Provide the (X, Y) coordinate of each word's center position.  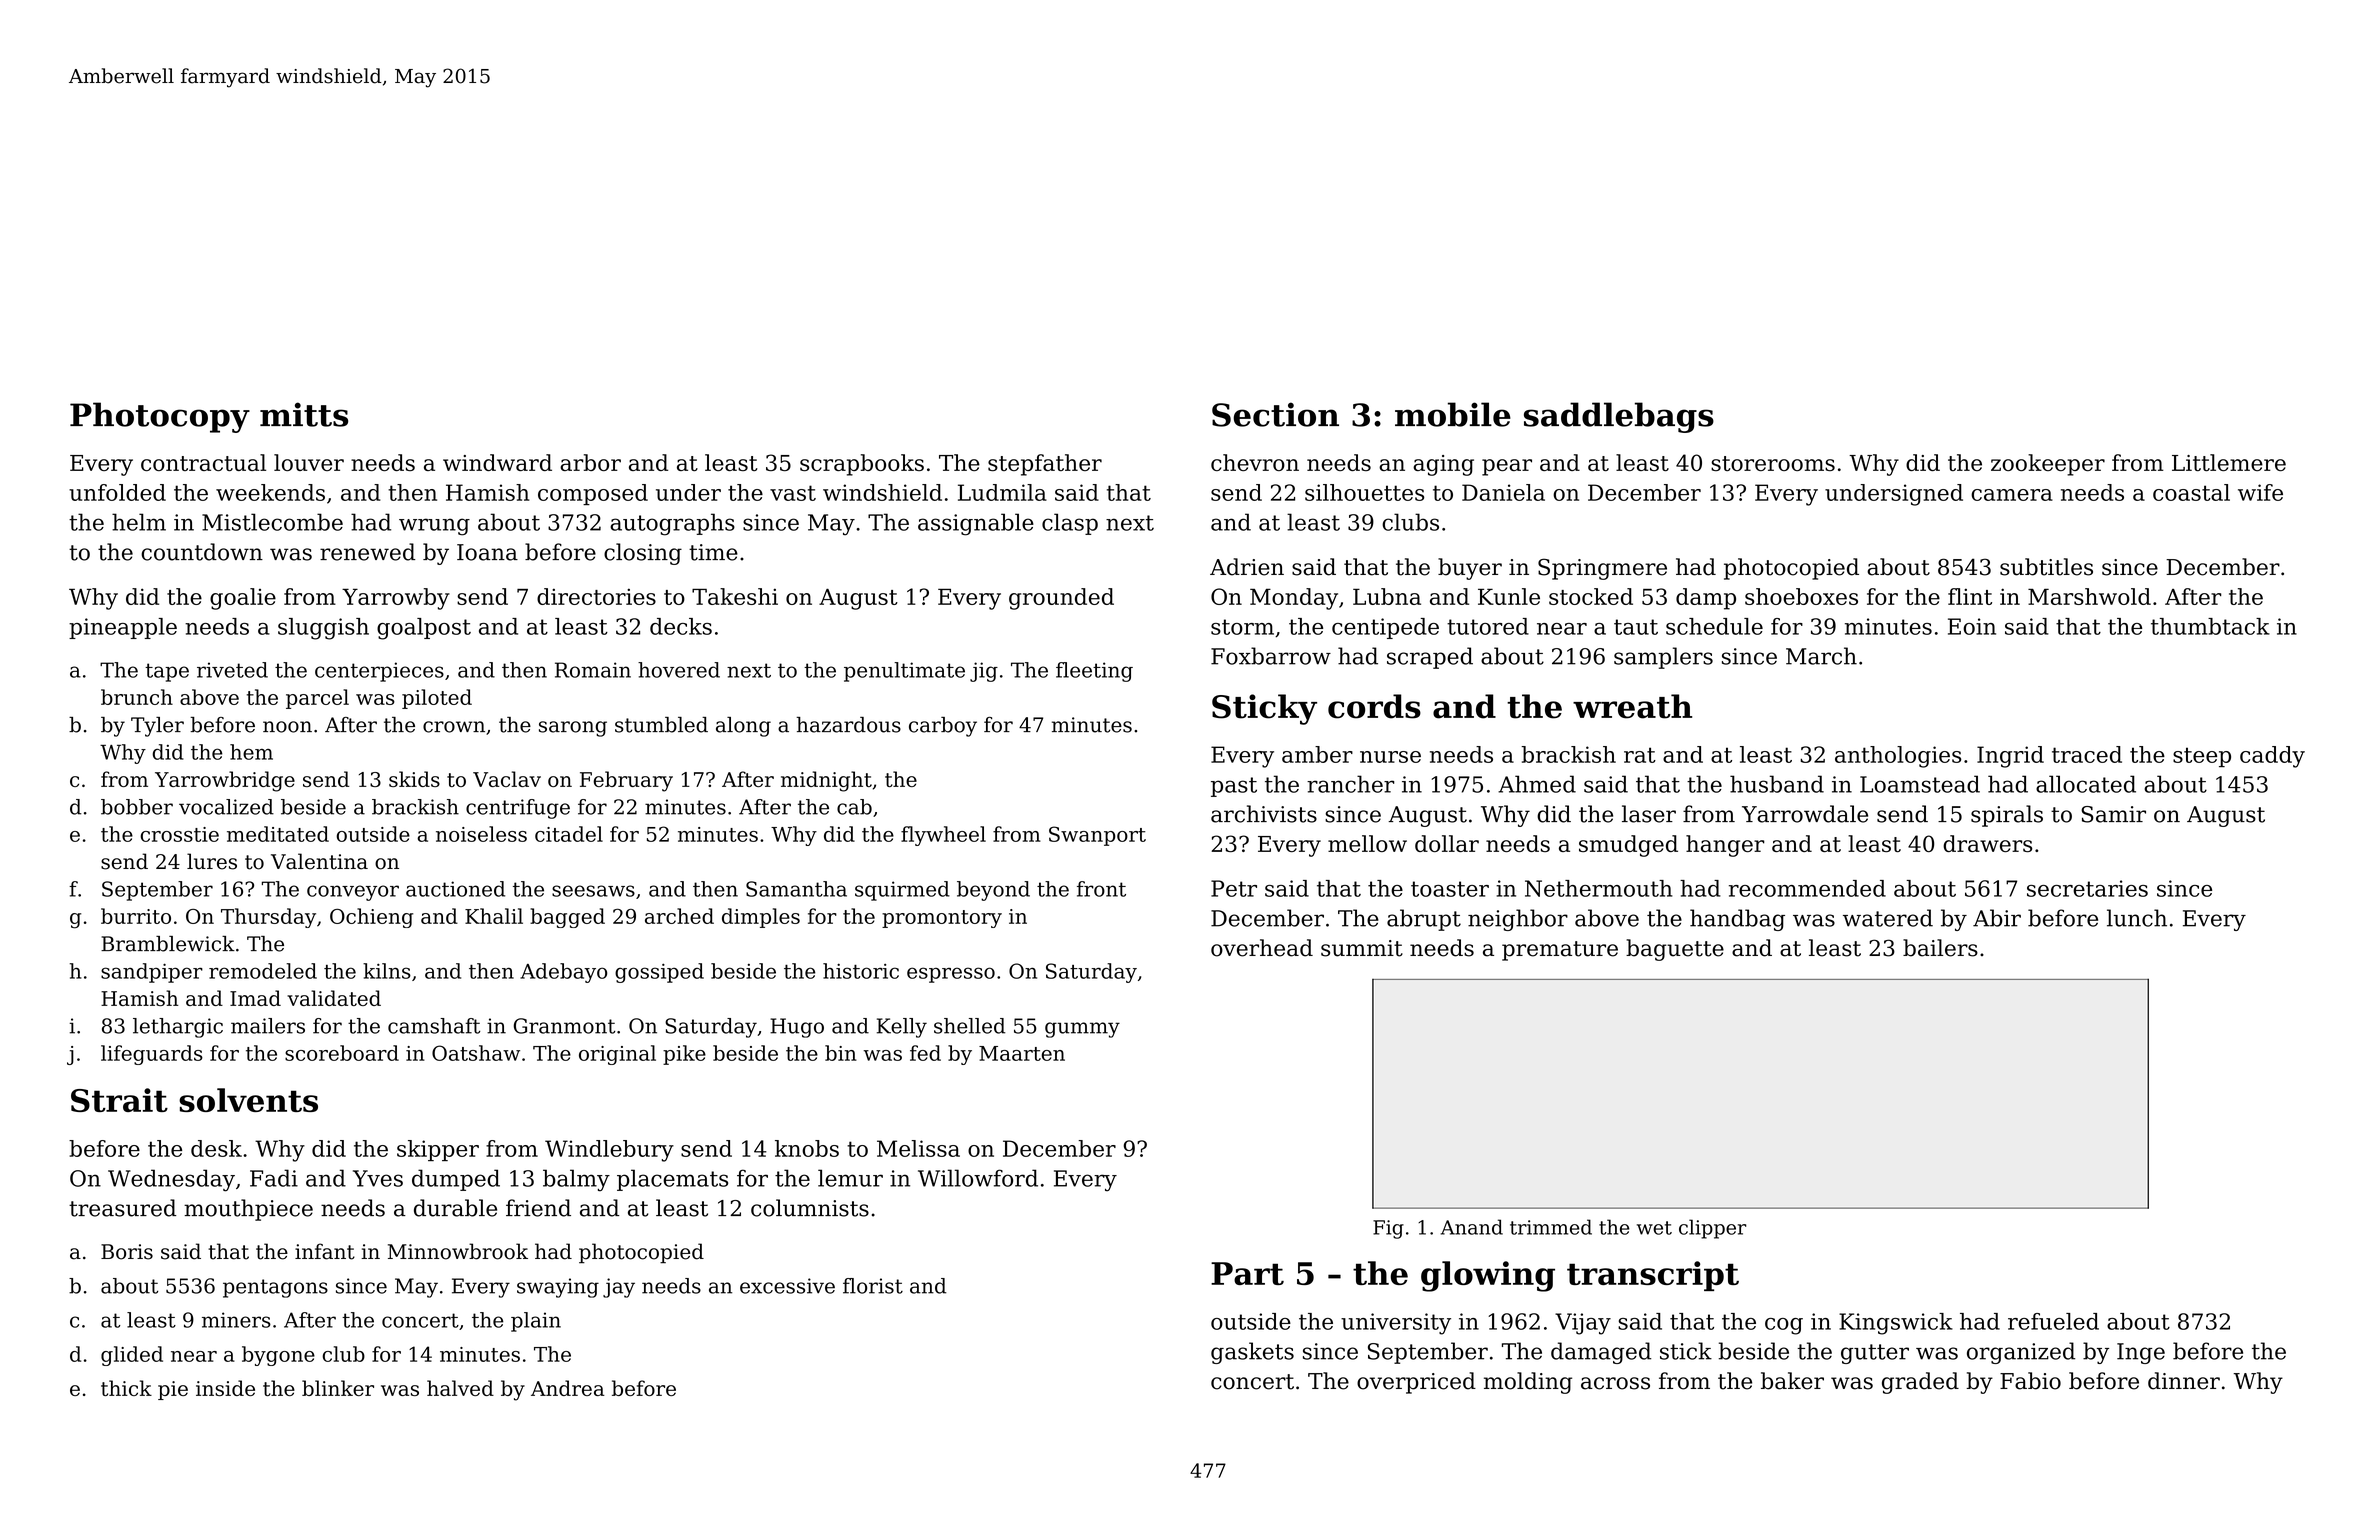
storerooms (1773, 463)
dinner (2184, 1381)
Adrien (1247, 567)
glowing (1488, 1276)
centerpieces (379, 672)
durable (455, 1208)
